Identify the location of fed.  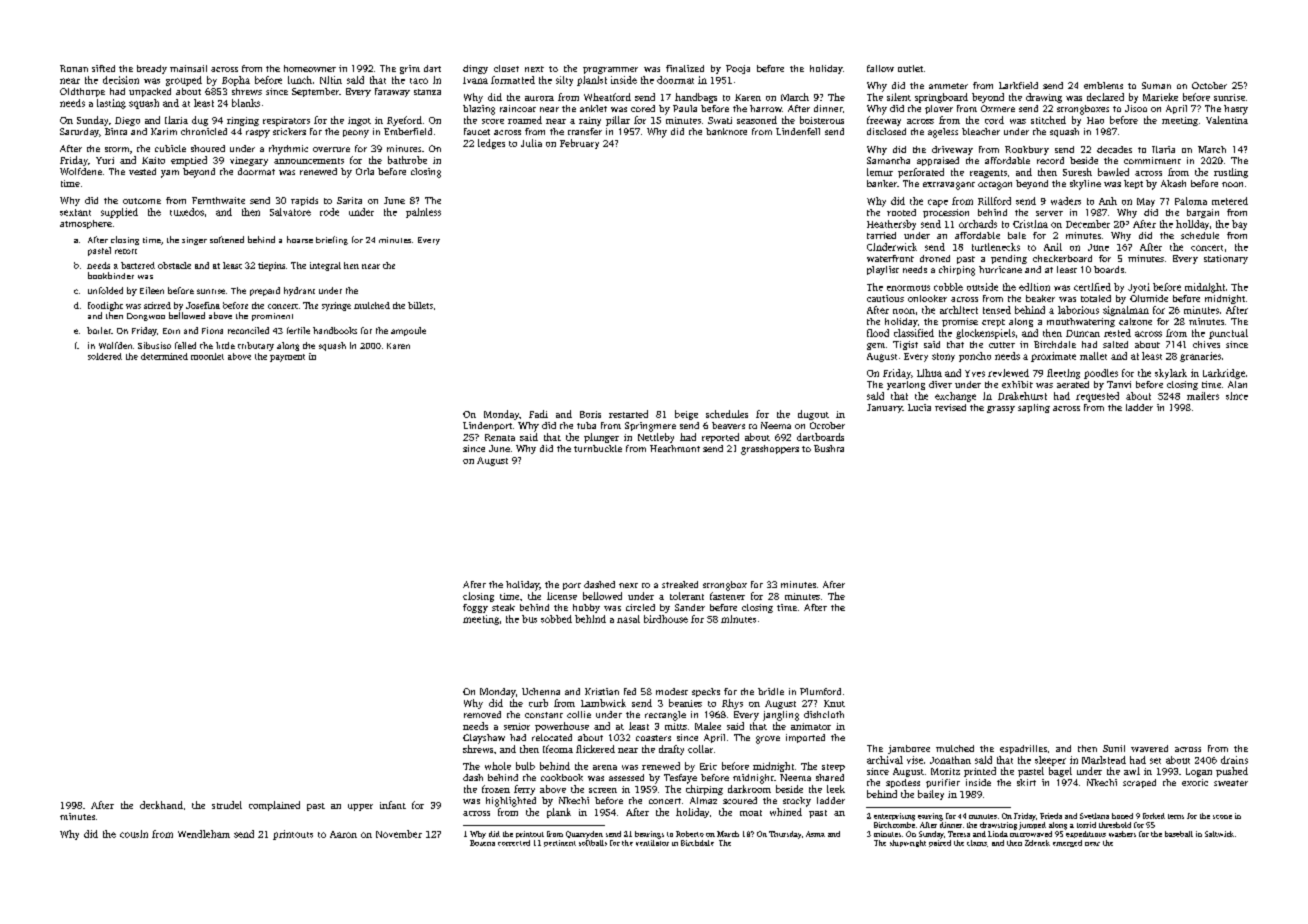
(630, 691).
